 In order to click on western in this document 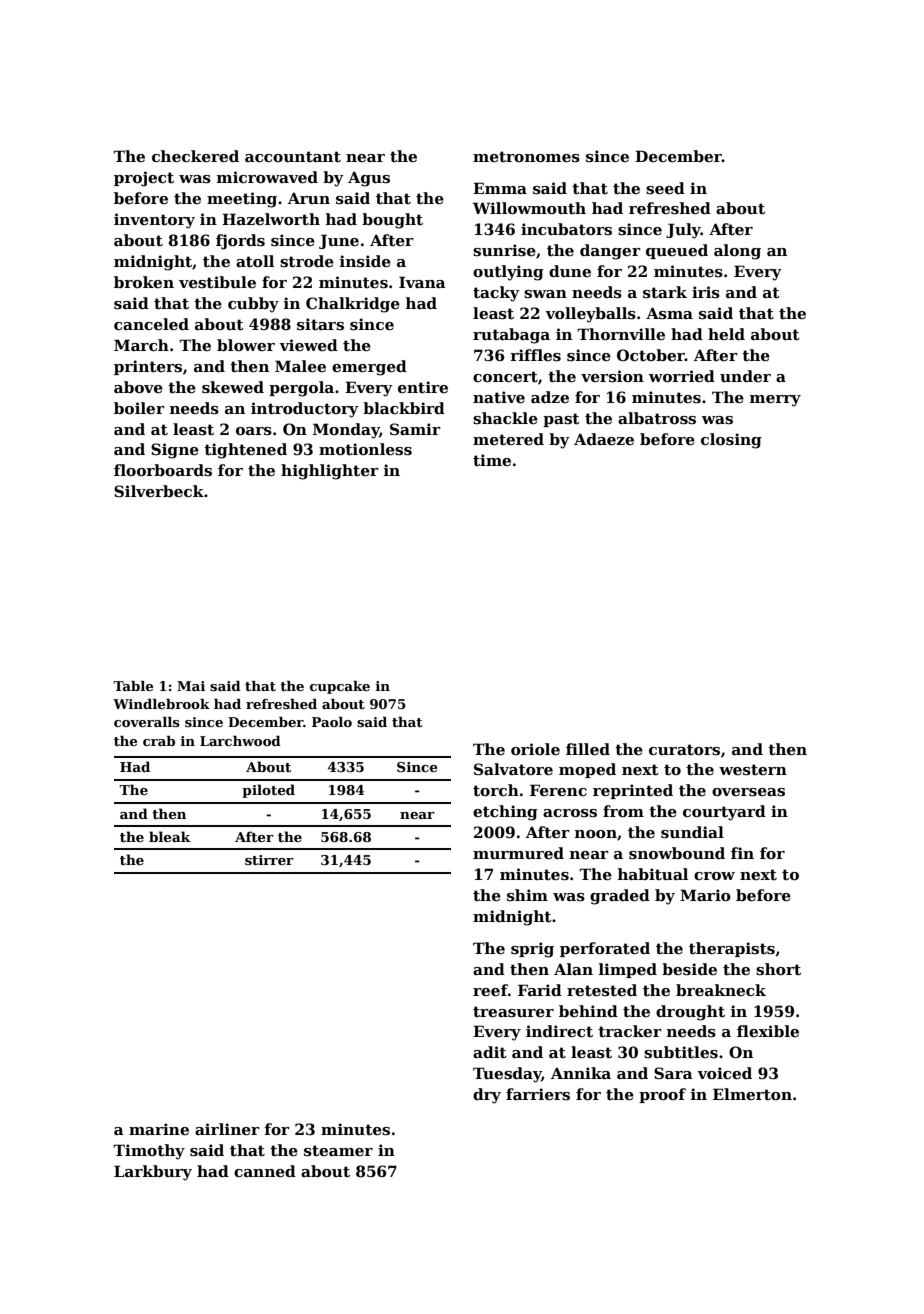, I will do `click(753, 769)`.
